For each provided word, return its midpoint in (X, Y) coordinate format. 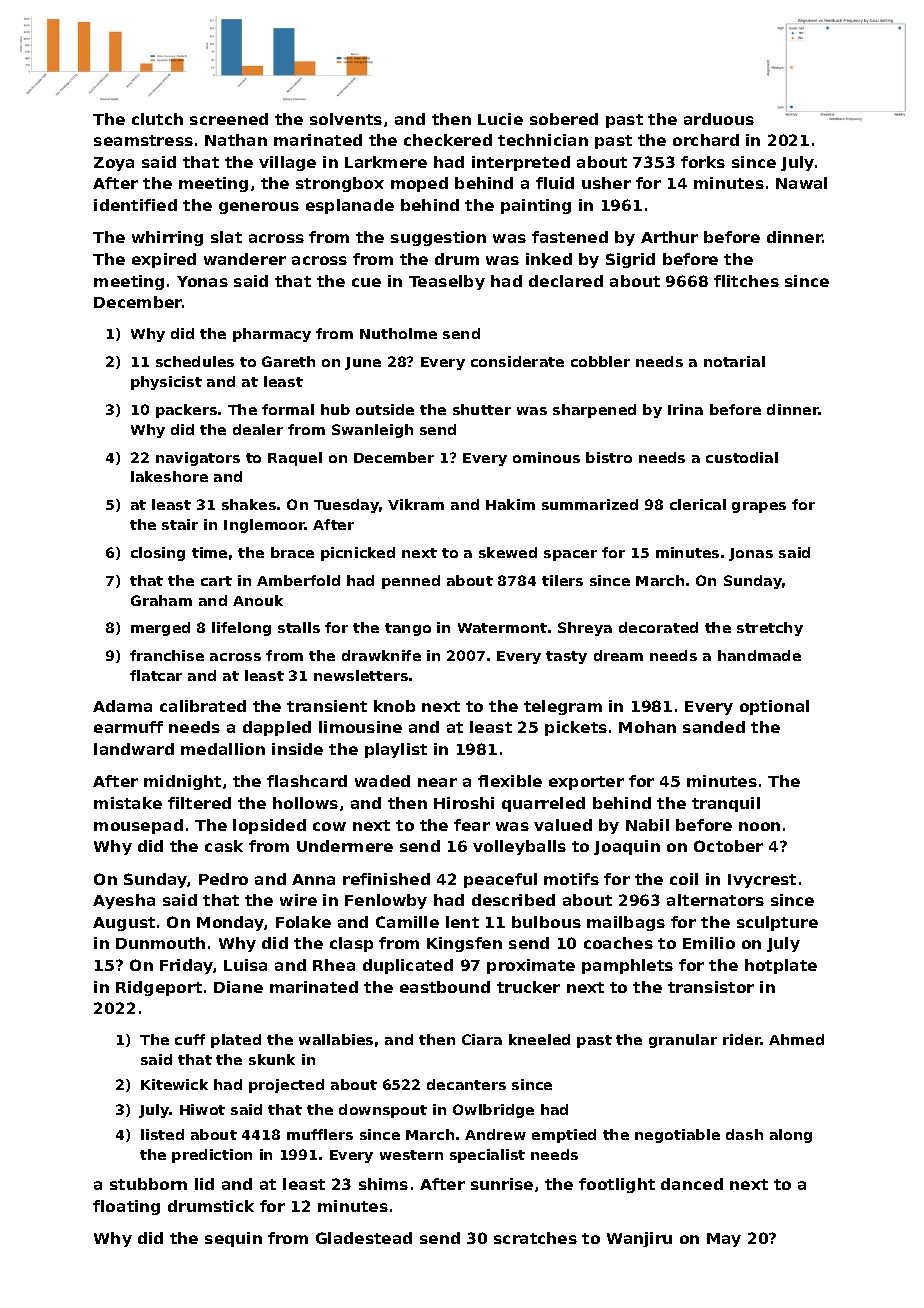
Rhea (334, 965)
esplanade (350, 206)
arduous (719, 119)
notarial (734, 361)
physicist (166, 383)
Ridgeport (159, 988)
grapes (759, 507)
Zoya (114, 164)
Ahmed (796, 1039)
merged (160, 629)
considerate (517, 361)
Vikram (416, 504)
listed (162, 1134)
